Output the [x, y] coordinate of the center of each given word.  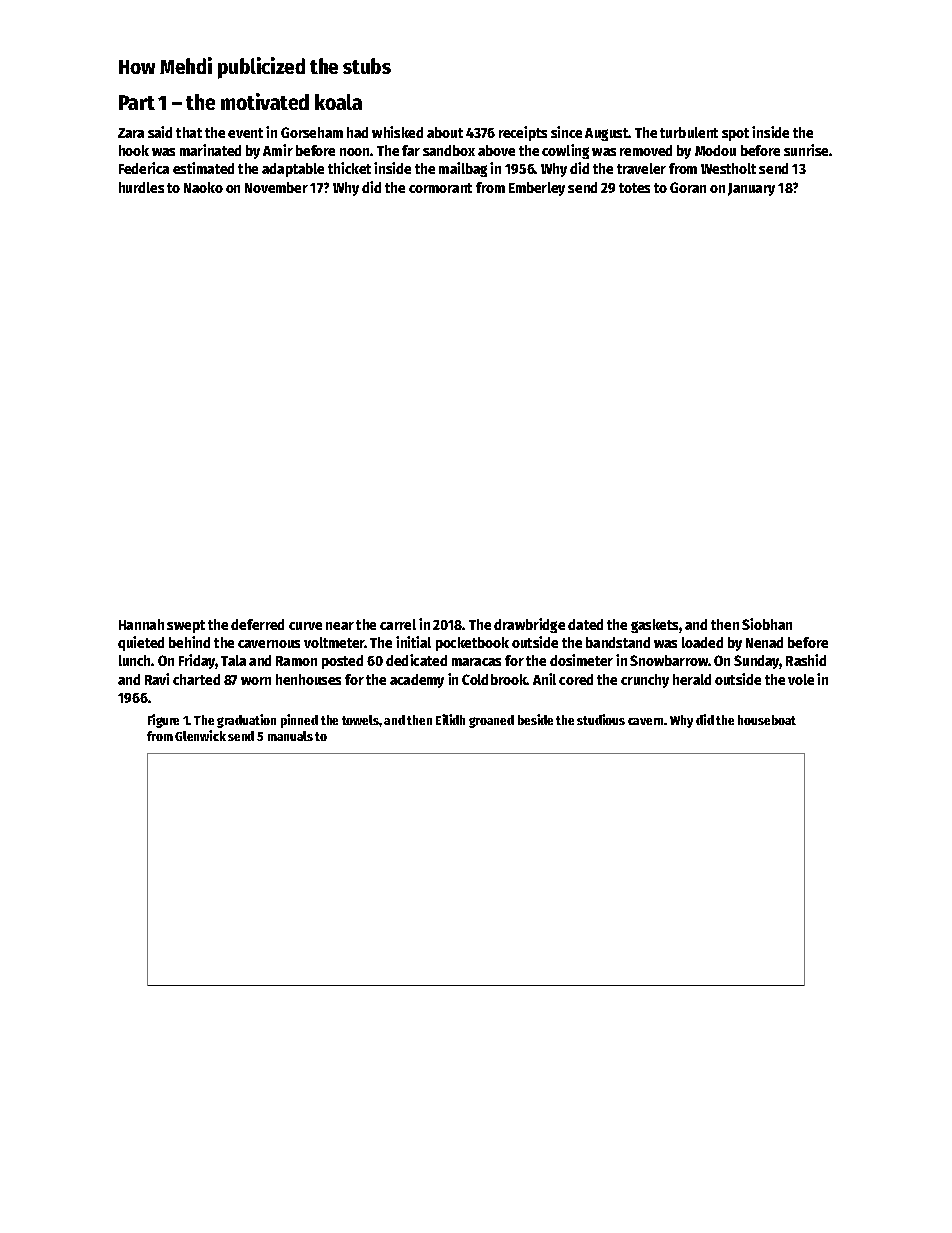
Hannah [141, 624]
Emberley [537, 189]
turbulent [689, 132]
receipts [523, 133]
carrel [398, 624]
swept [186, 626]
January [751, 189]
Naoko [203, 187]
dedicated [416, 660]
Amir [278, 150]
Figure [163, 721]
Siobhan [767, 624]
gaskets [654, 626]
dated [585, 624]
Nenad [764, 642]
